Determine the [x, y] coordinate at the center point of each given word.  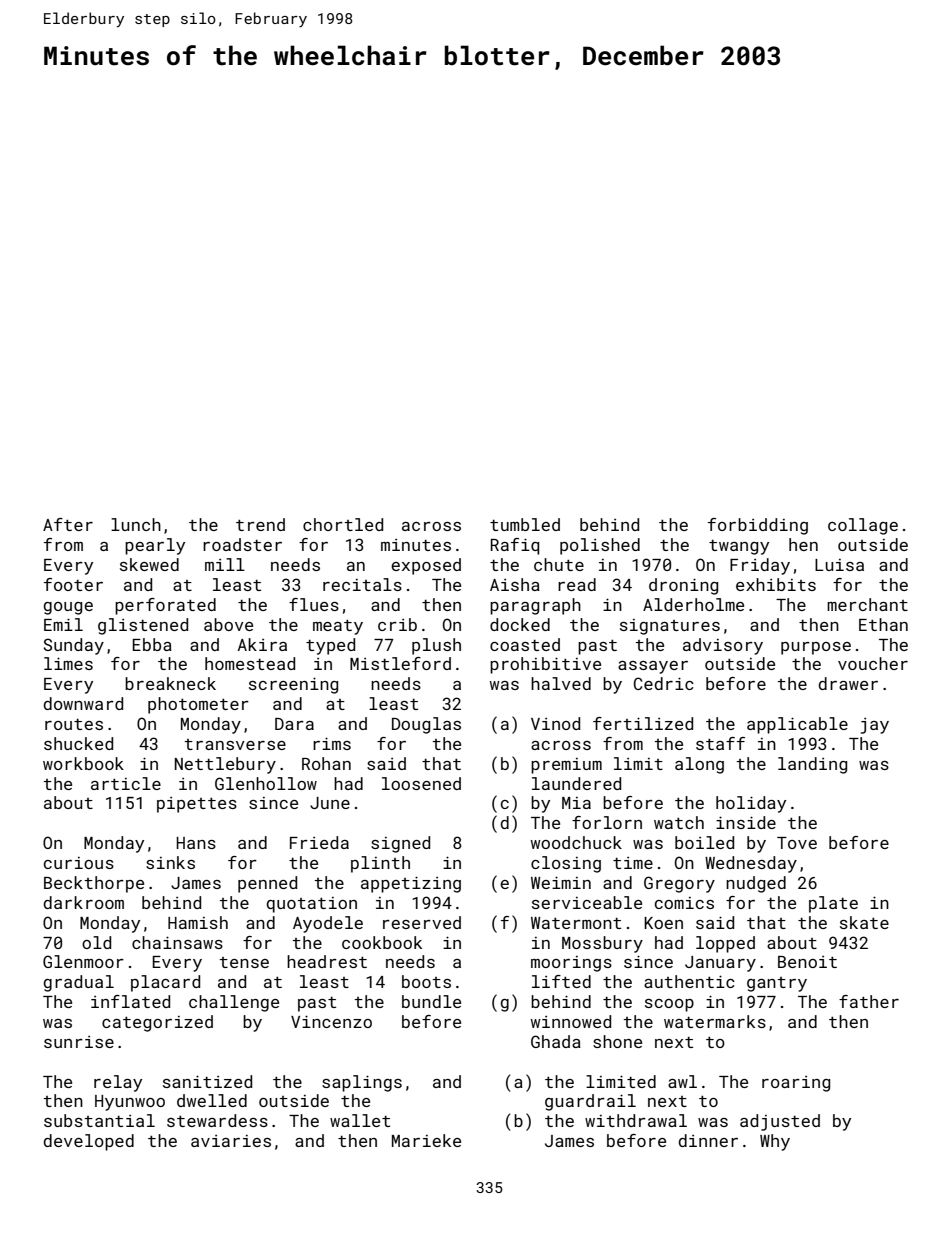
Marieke [426, 1140]
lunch [136, 524]
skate [864, 922]
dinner [708, 1140]
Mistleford [400, 663]
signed [400, 844]
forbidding [758, 526]
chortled [343, 524]
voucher [873, 663]
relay [118, 1083]
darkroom [83, 902]
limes [68, 663]
